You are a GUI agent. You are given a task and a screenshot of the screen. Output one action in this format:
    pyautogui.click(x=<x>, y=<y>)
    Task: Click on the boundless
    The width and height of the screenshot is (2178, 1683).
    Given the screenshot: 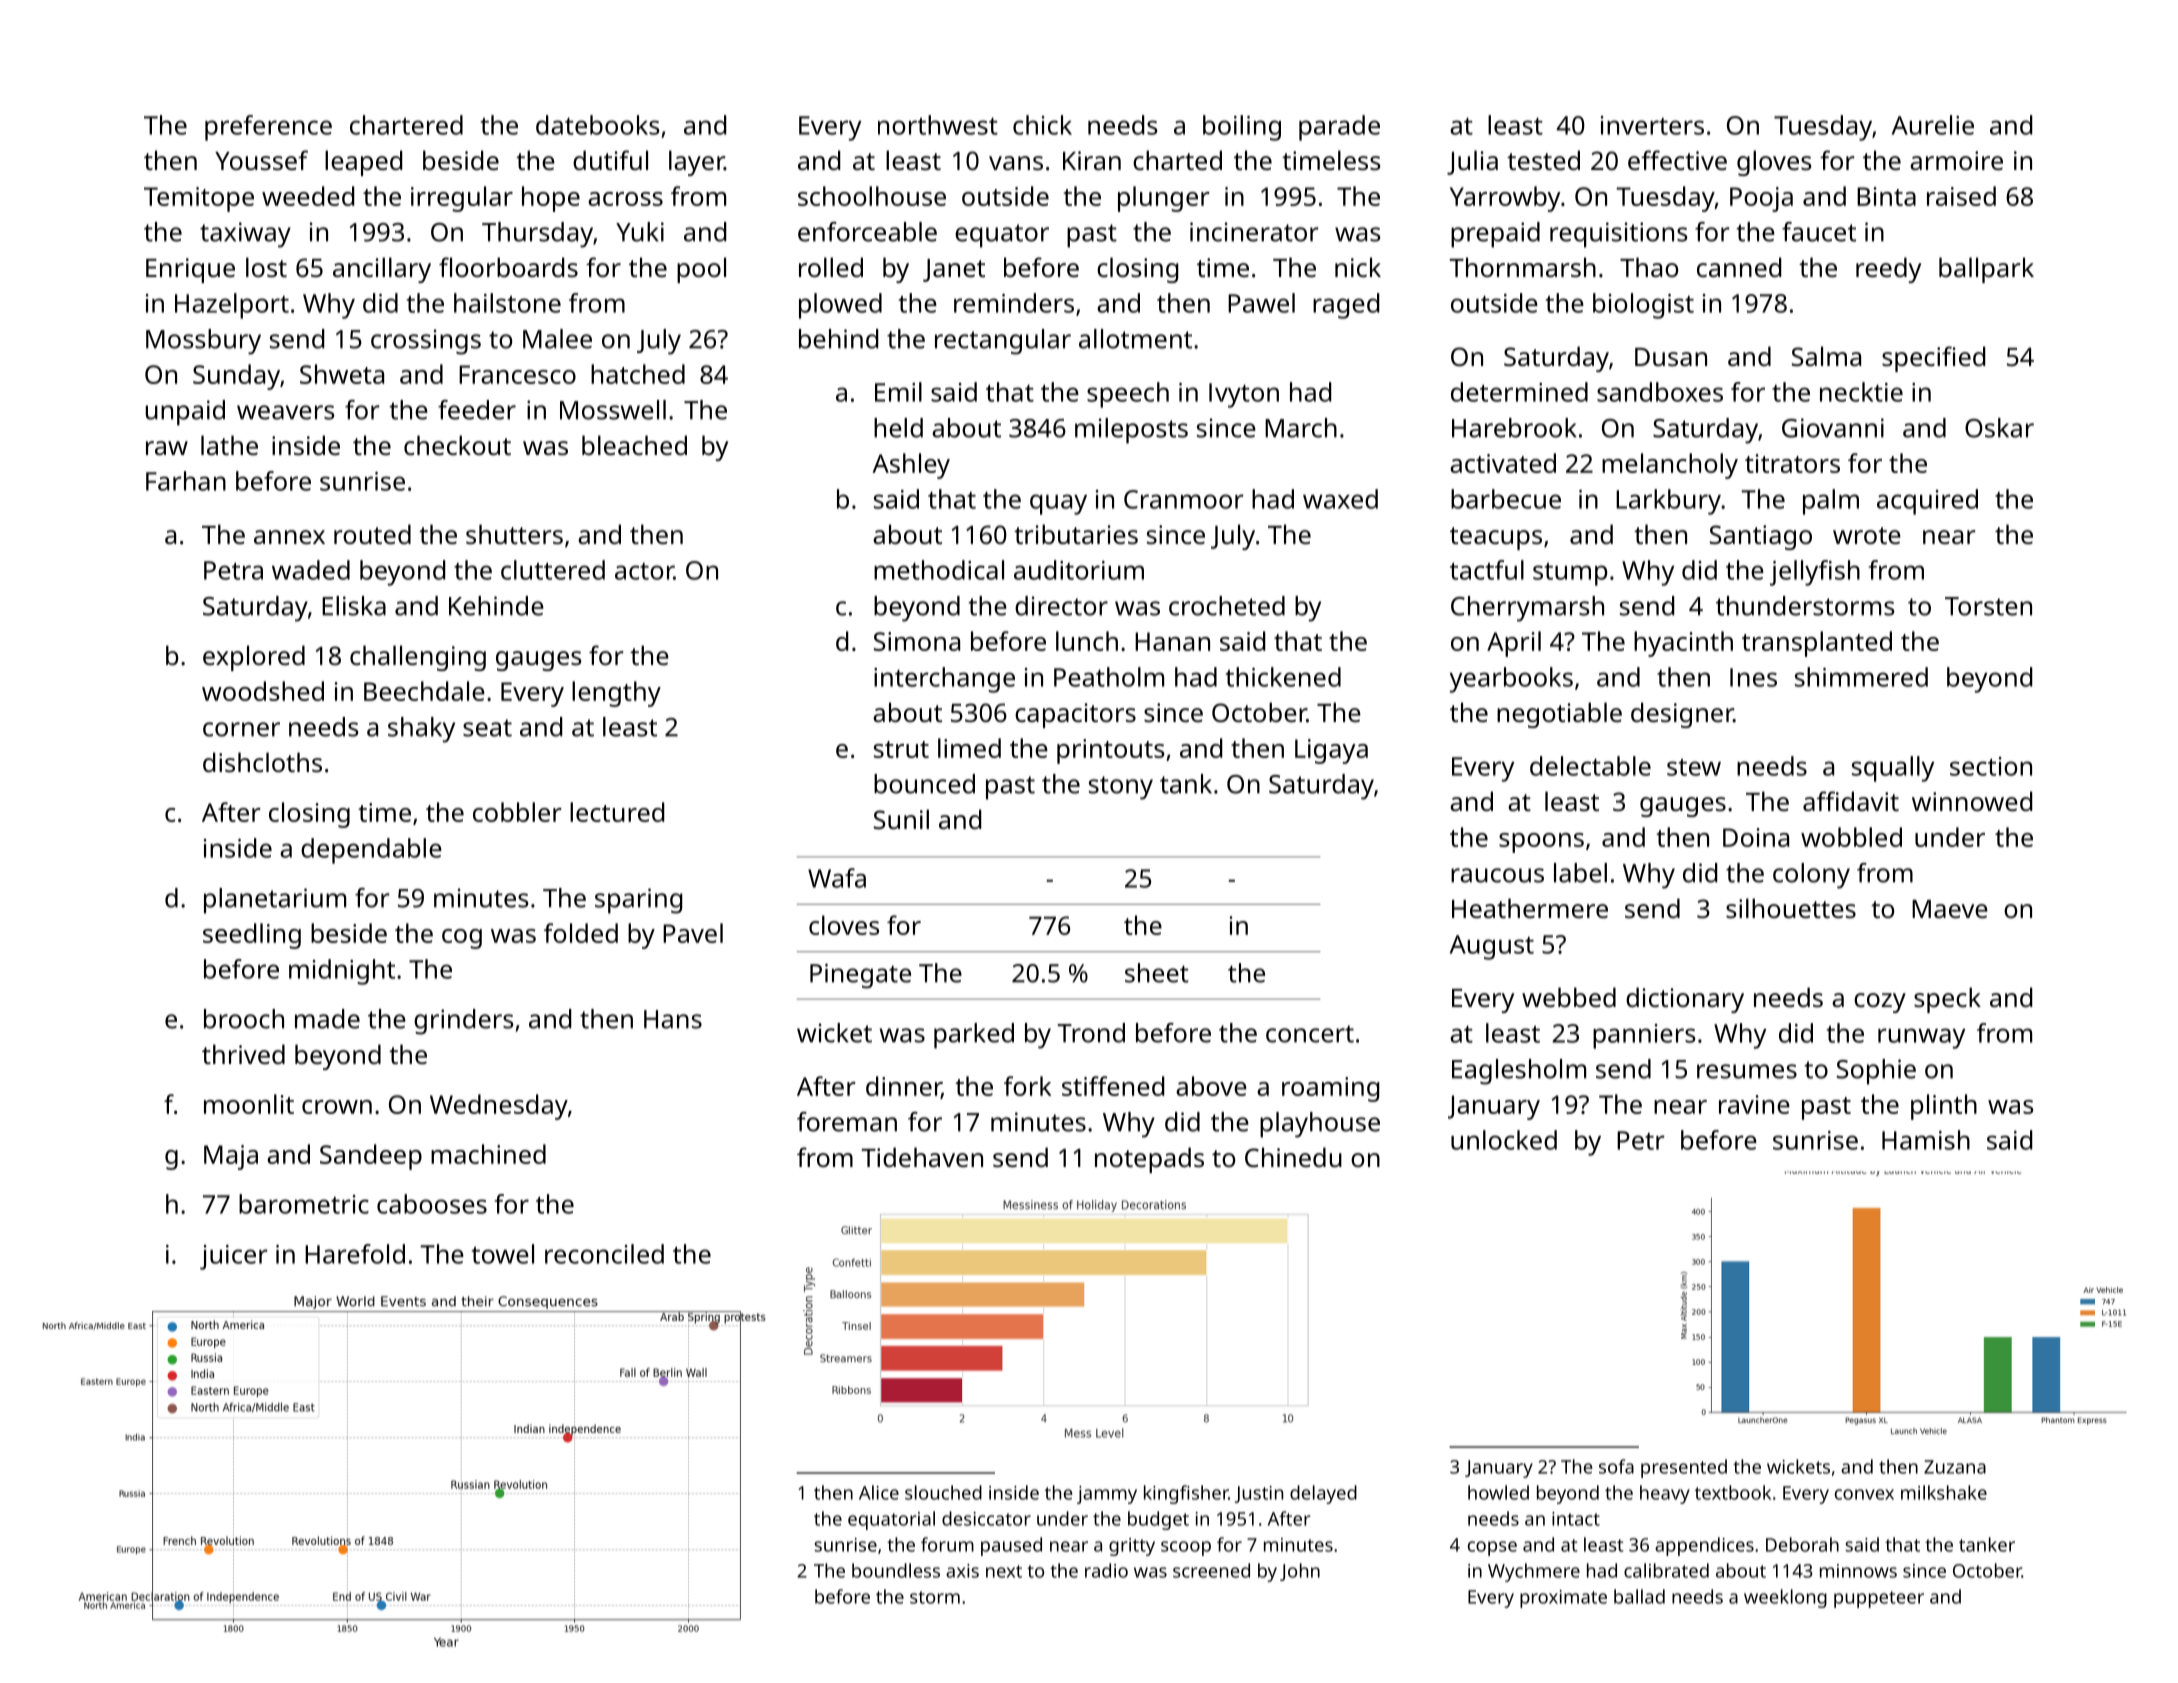 What is the action you would take?
    pyautogui.click(x=896, y=1570)
